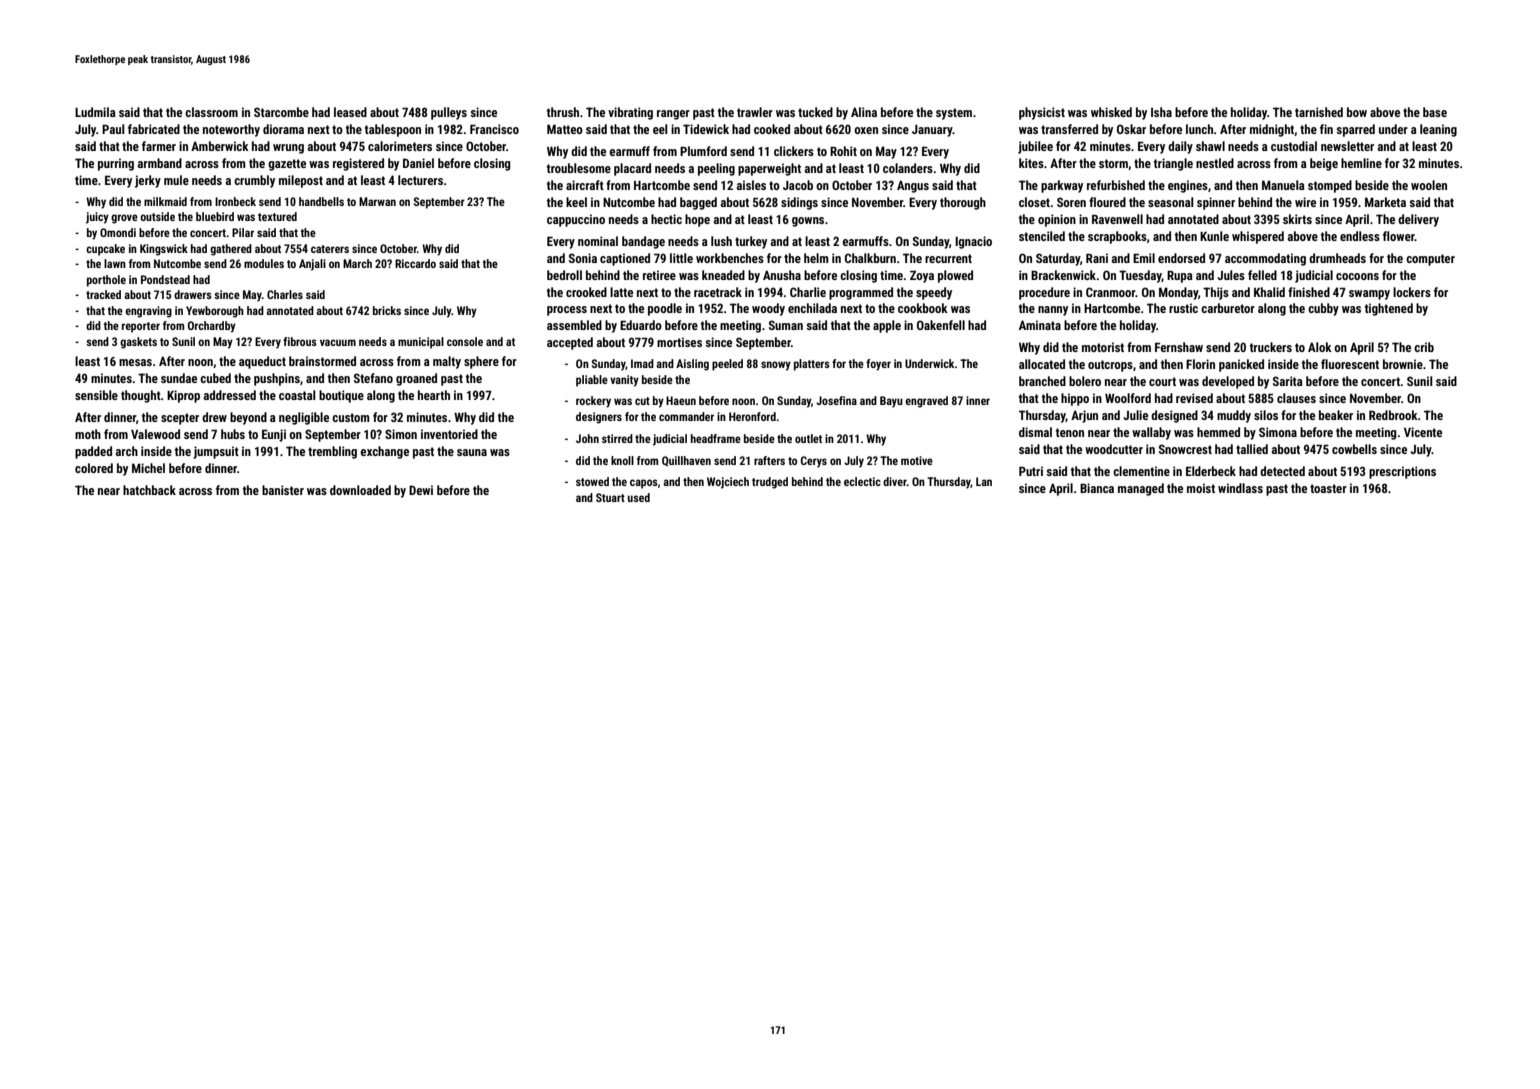  I want to click on toaster, so click(1328, 488).
